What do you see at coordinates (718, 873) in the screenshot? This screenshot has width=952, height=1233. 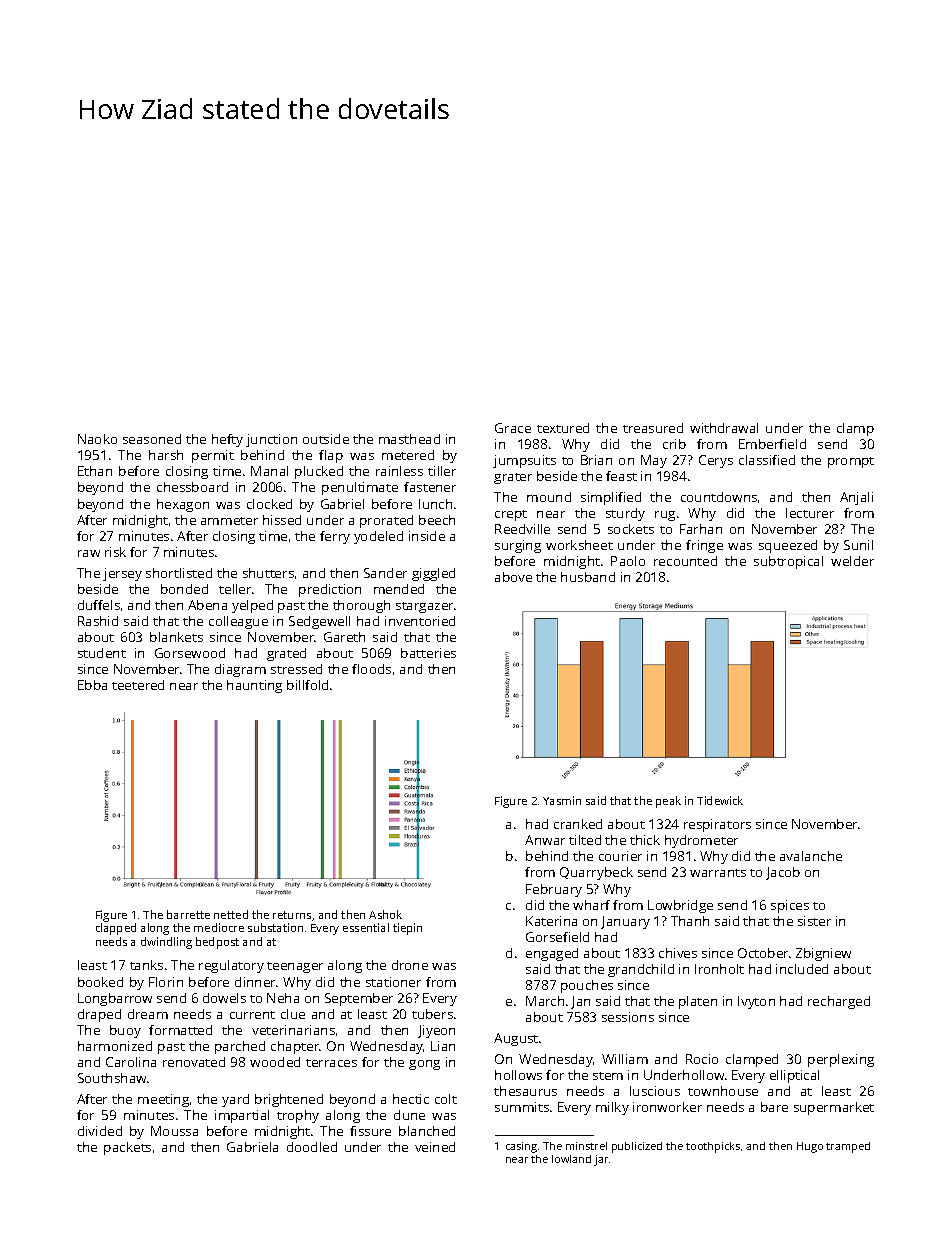 I see `warrants` at bounding box center [718, 873].
